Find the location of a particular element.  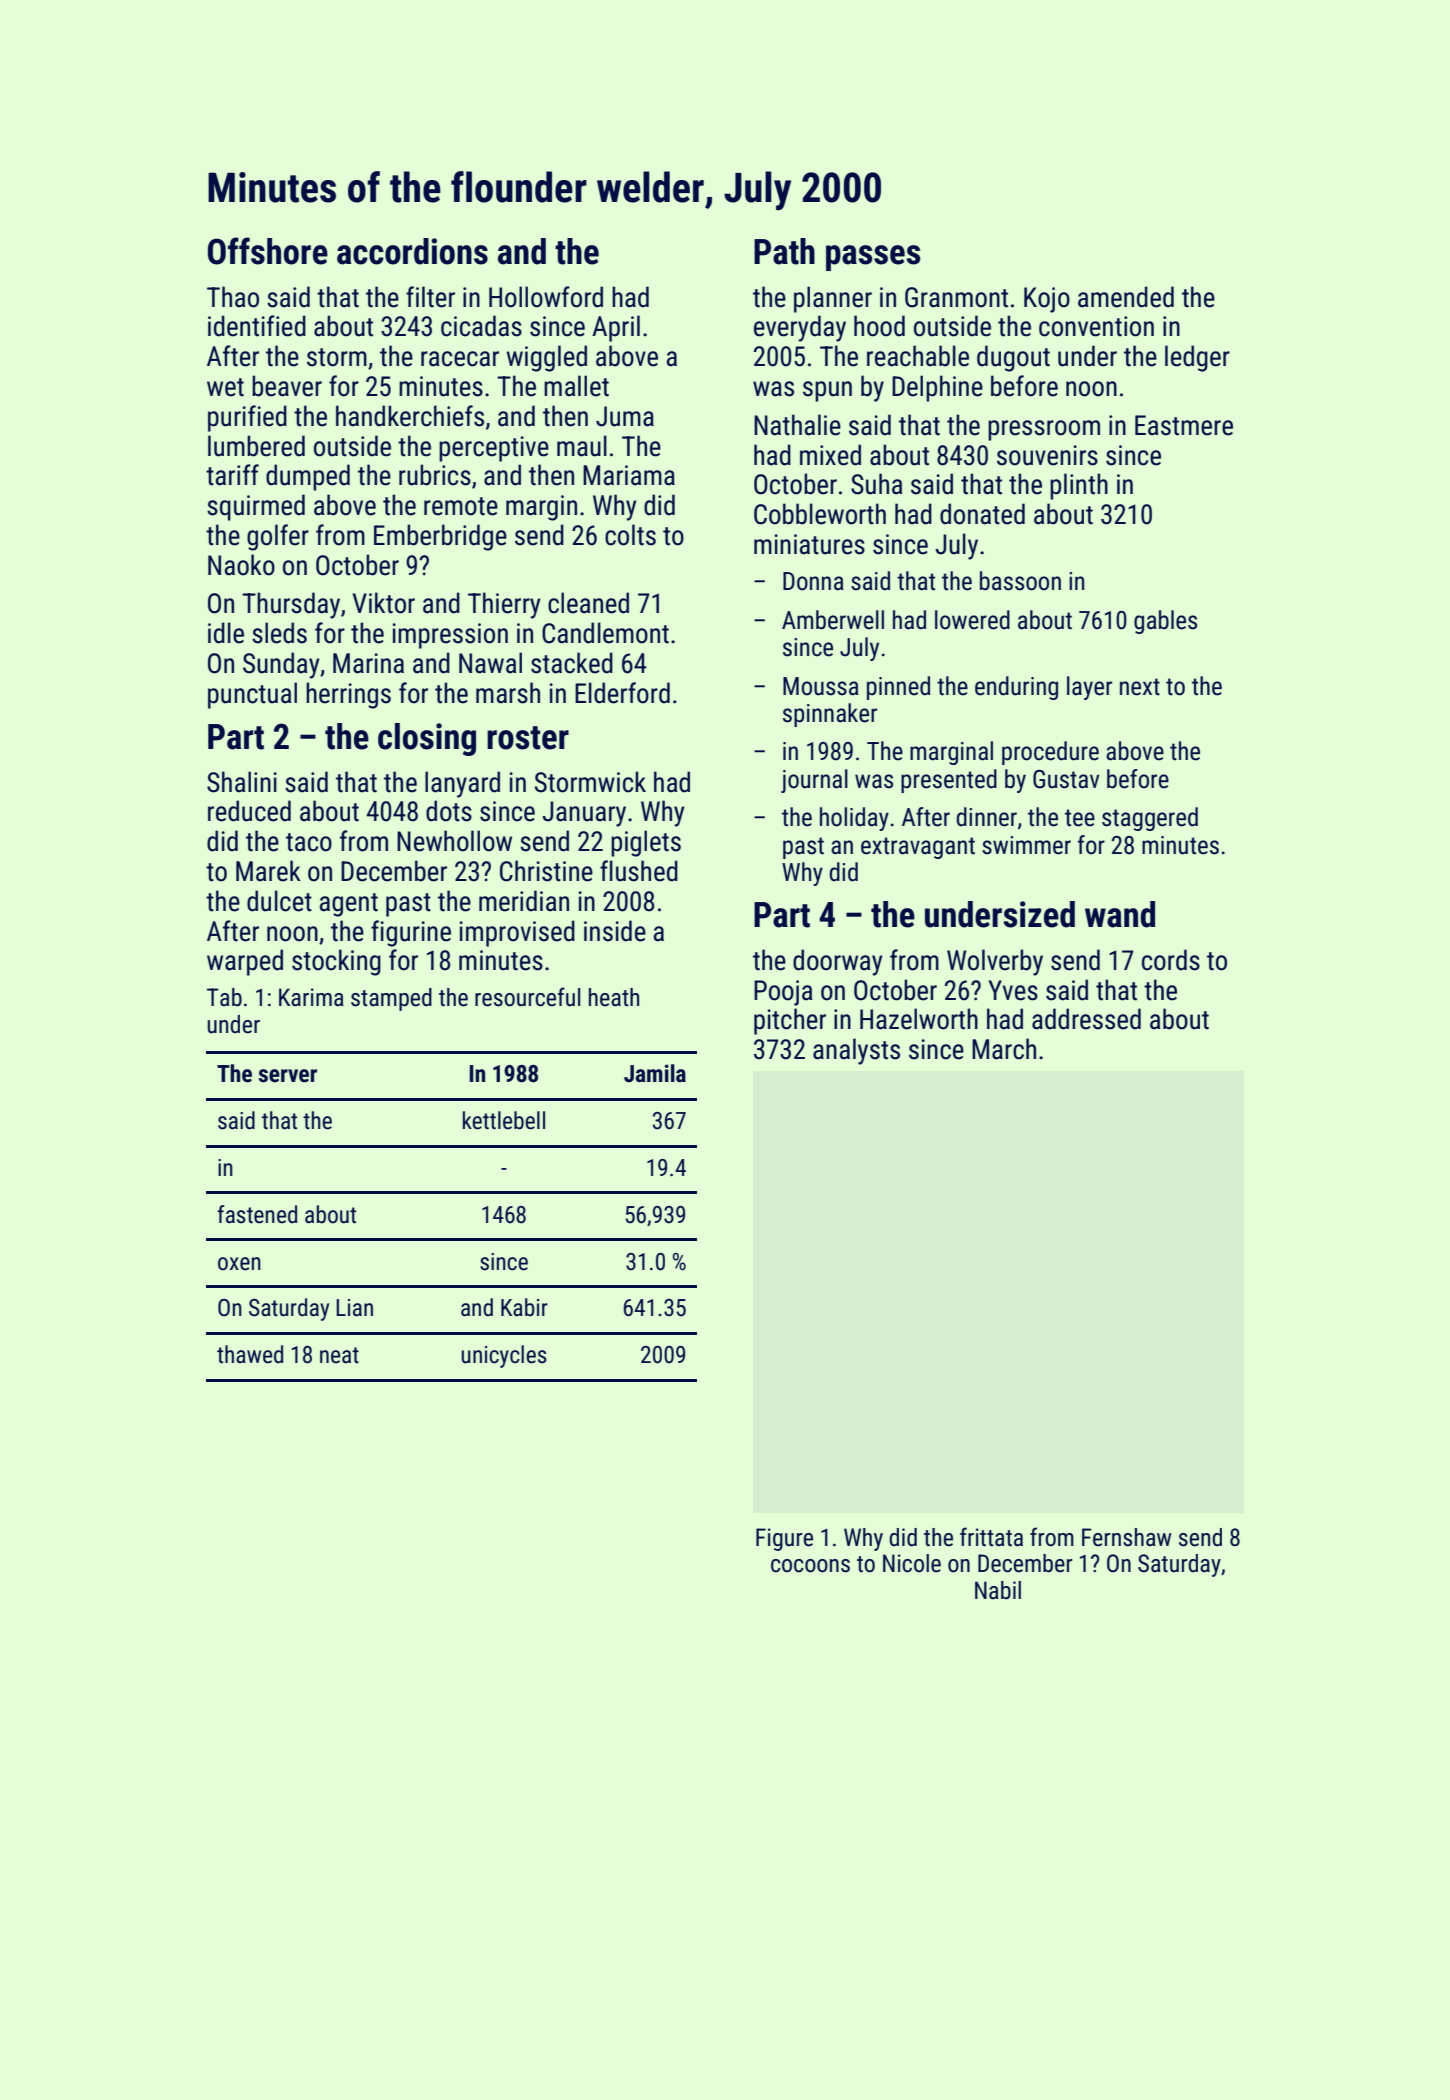

tariff is located at coordinates (232, 475).
